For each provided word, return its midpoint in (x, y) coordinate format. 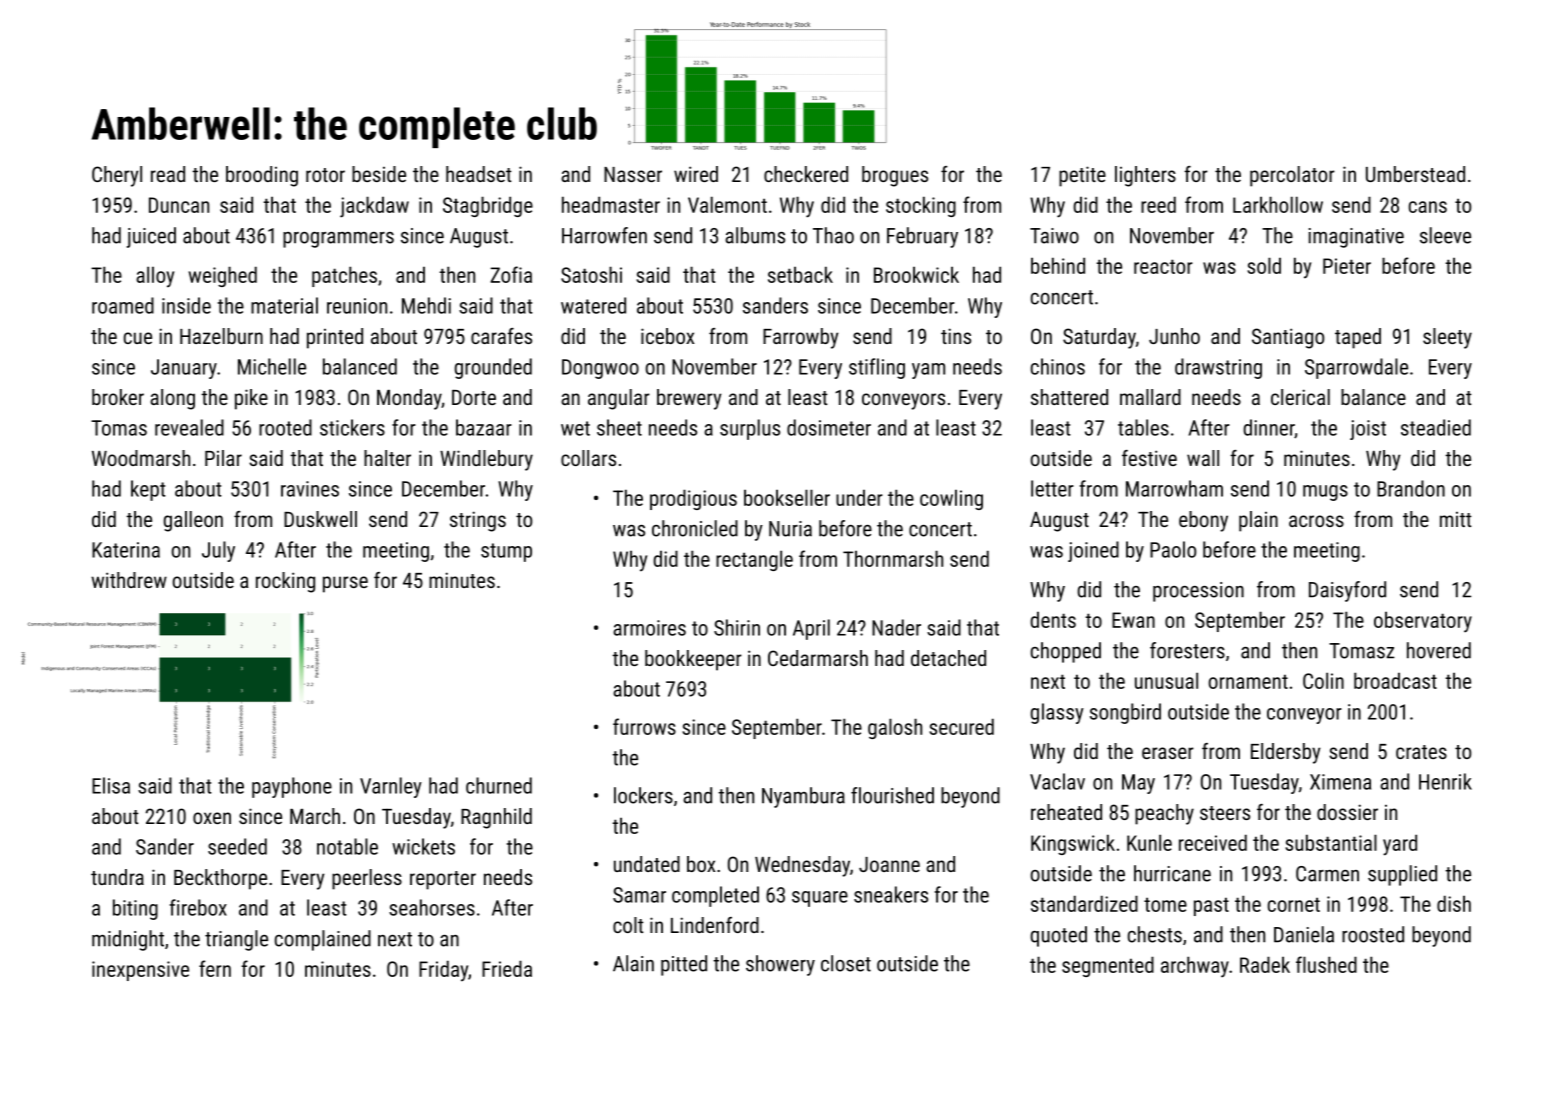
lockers (643, 795)
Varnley (391, 787)
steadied (1436, 427)
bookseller (787, 497)
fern (215, 968)
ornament (1248, 681)
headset (479, 174)
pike (251, 399)
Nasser (633, 174)
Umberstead (1415, 174)
